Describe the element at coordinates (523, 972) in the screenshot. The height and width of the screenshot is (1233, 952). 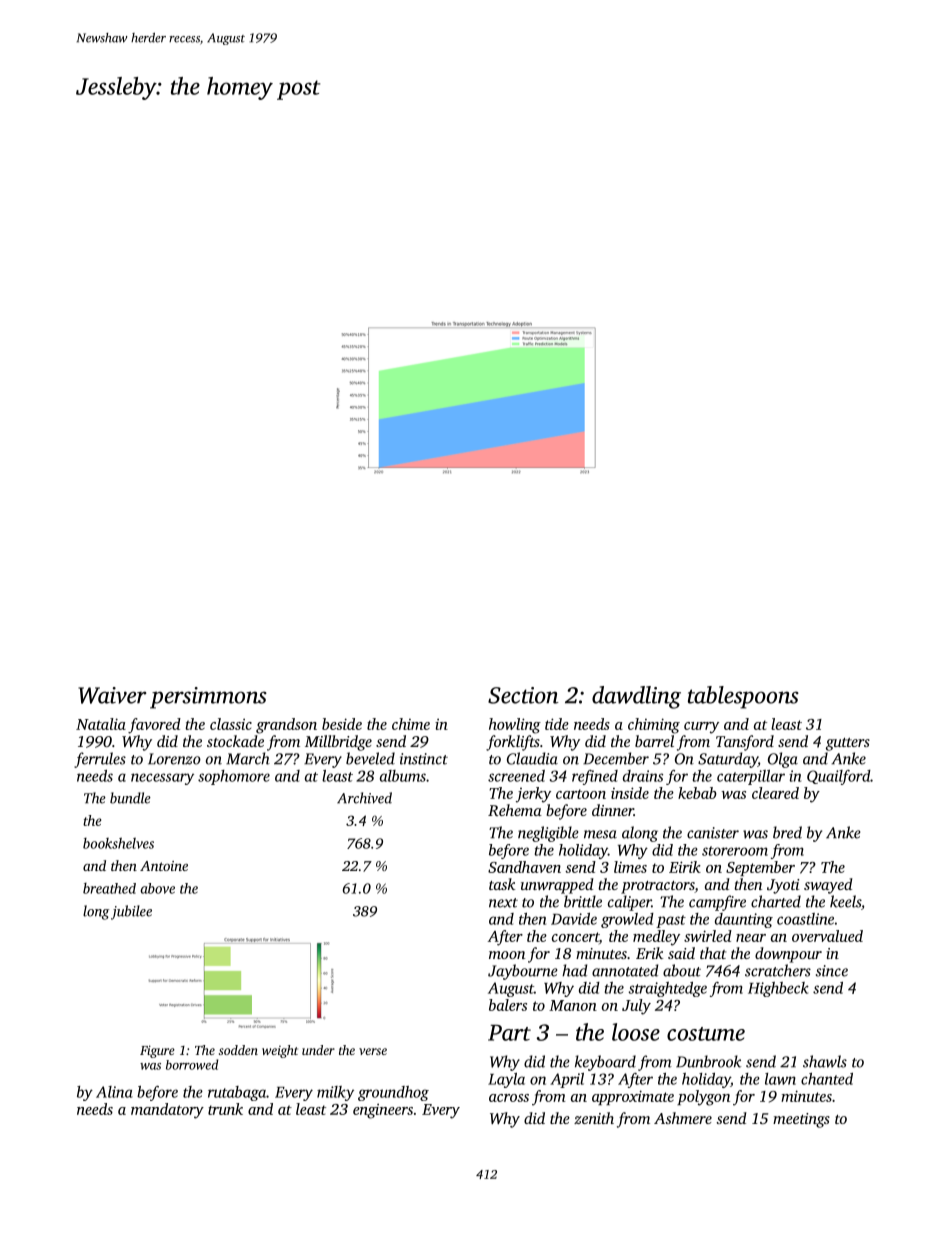
I see `Jaybourne` at that location.
